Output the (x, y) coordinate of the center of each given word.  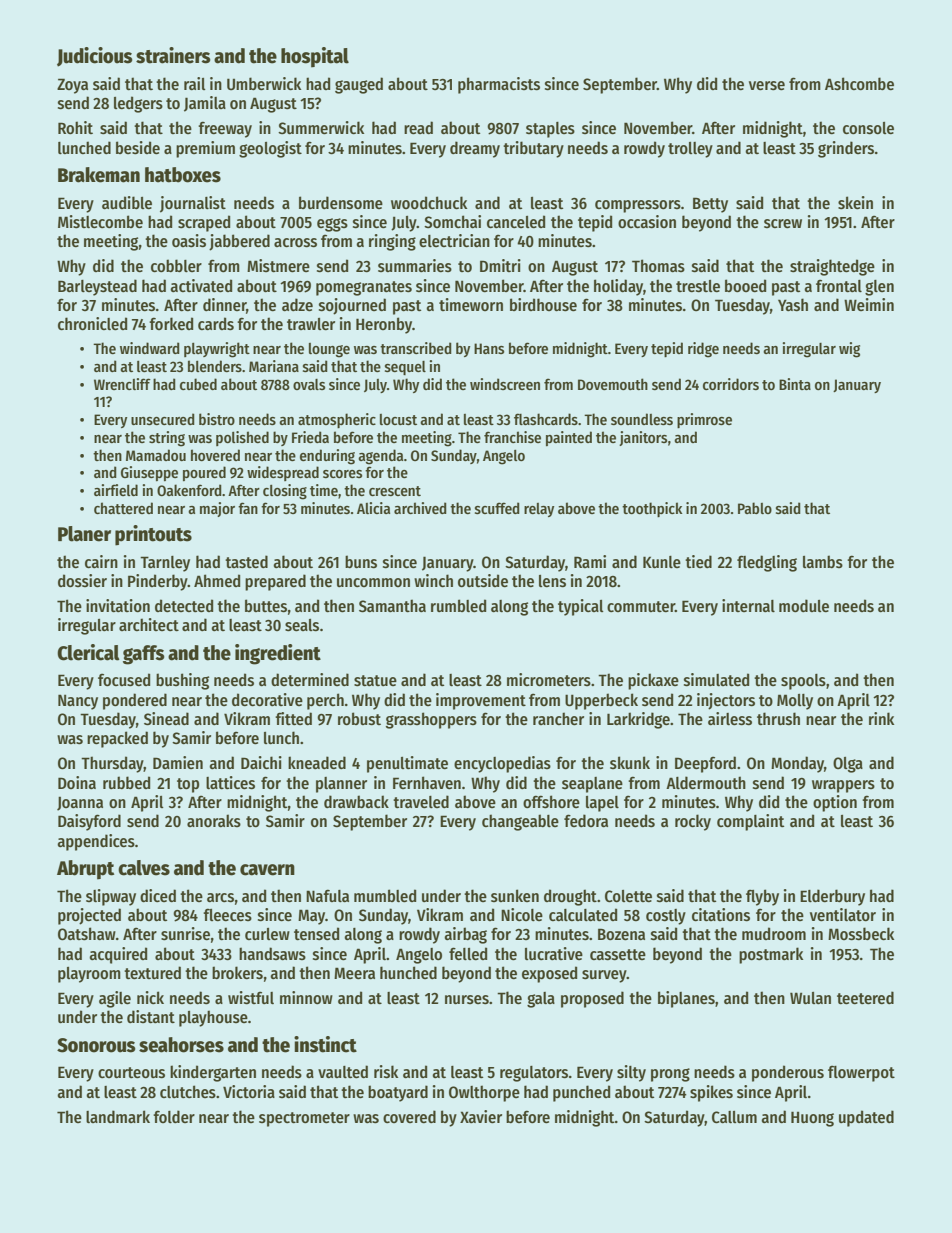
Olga (848, 765)
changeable (520, 822)
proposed (592, 999)
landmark (118, 1116)
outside (483, 581)
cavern (267, 870)
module (804, 605)
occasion (647, 222)
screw (783, 224)
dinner (225, 306)
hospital (315, 57)
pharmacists (499, 85)
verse (767, 86)
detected (184, 606)
